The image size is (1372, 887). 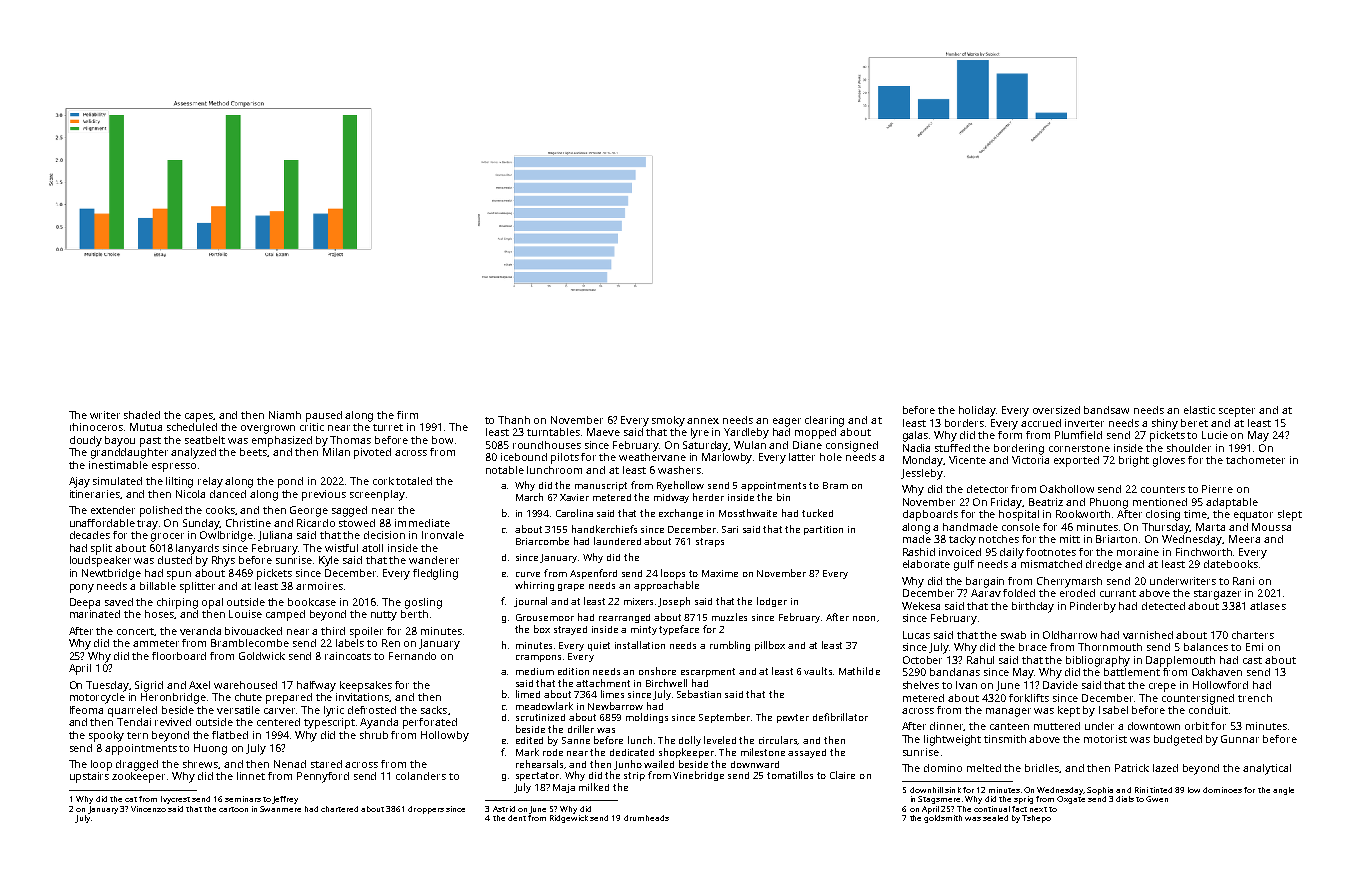 What do you see at coordinates (699, 694) in the screenshot?
I see `Sebastian` at bounding box center [699, 694].
